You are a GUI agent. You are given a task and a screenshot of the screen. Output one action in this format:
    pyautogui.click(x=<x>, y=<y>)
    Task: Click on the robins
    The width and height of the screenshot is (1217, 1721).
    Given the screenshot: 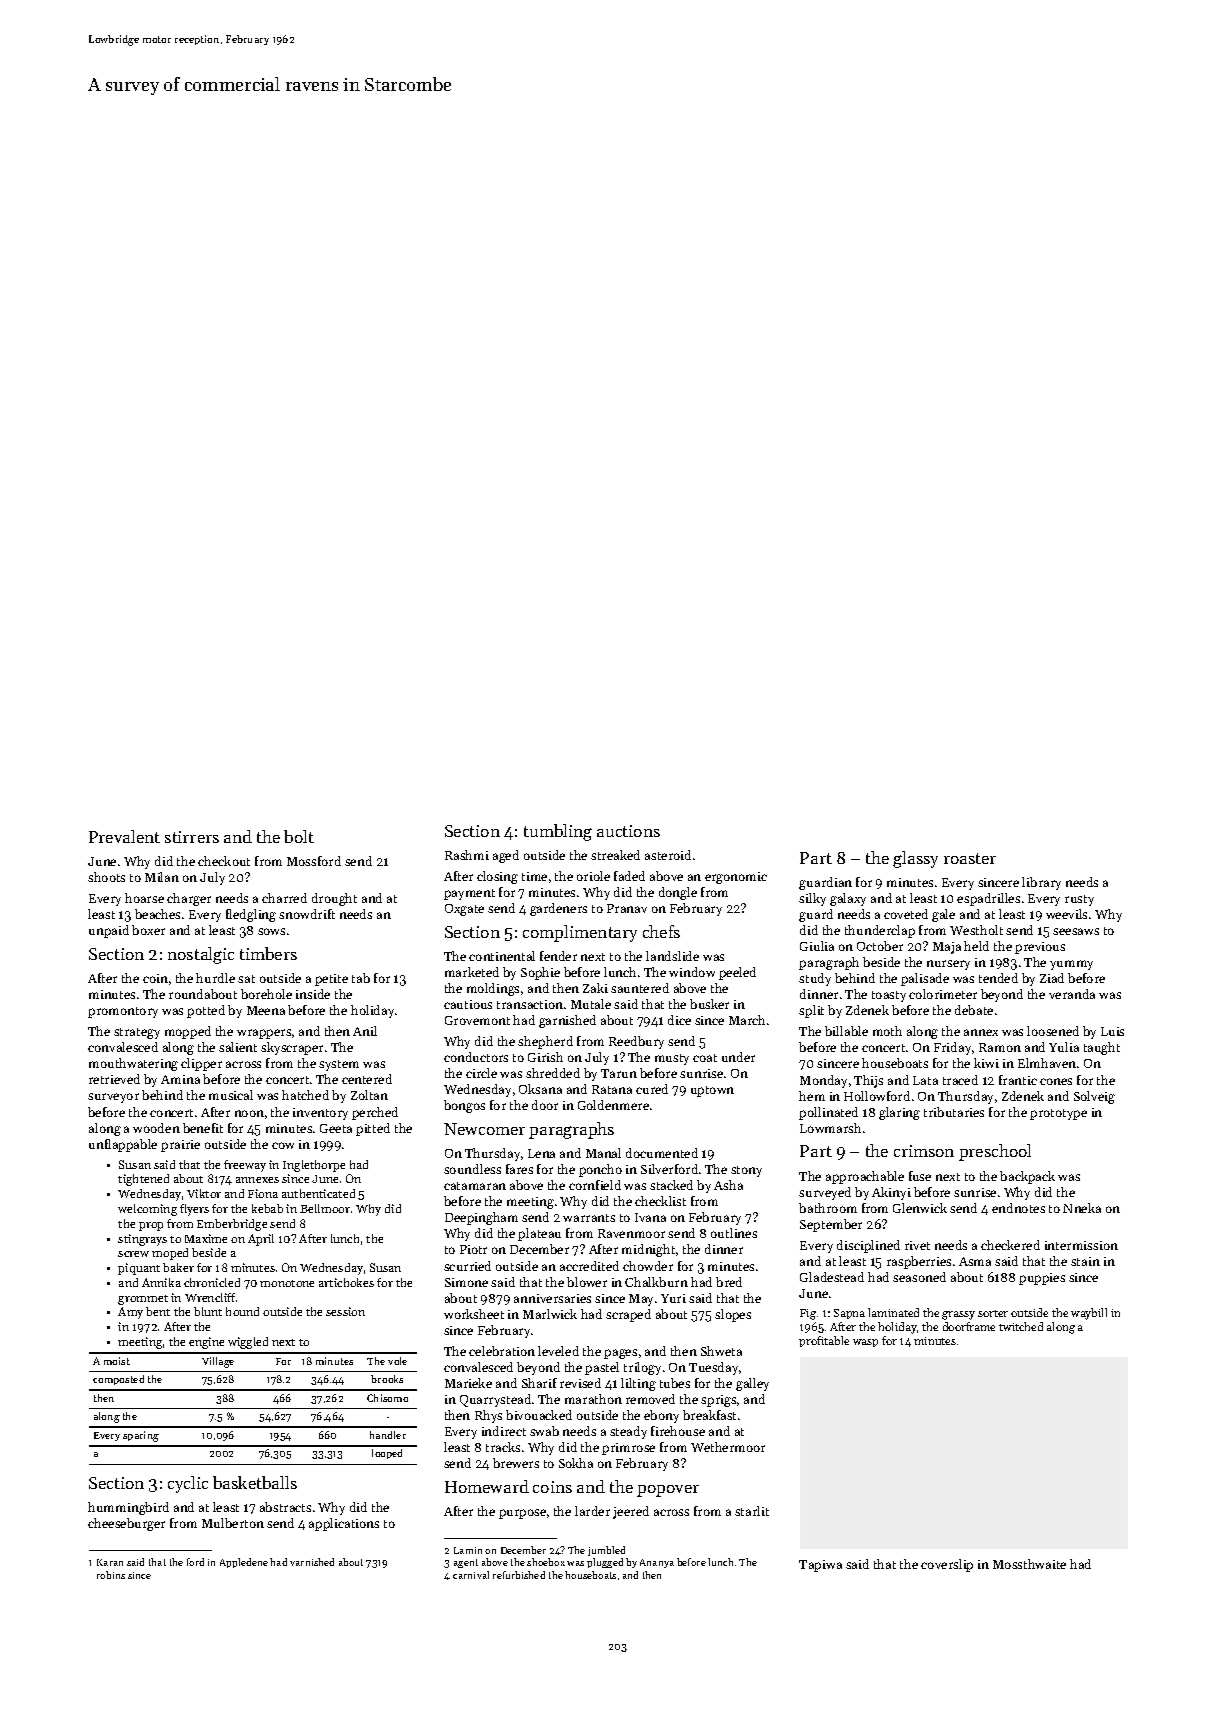 What is the action you would take?
    pyautogui.click(x=111, y=1575)
